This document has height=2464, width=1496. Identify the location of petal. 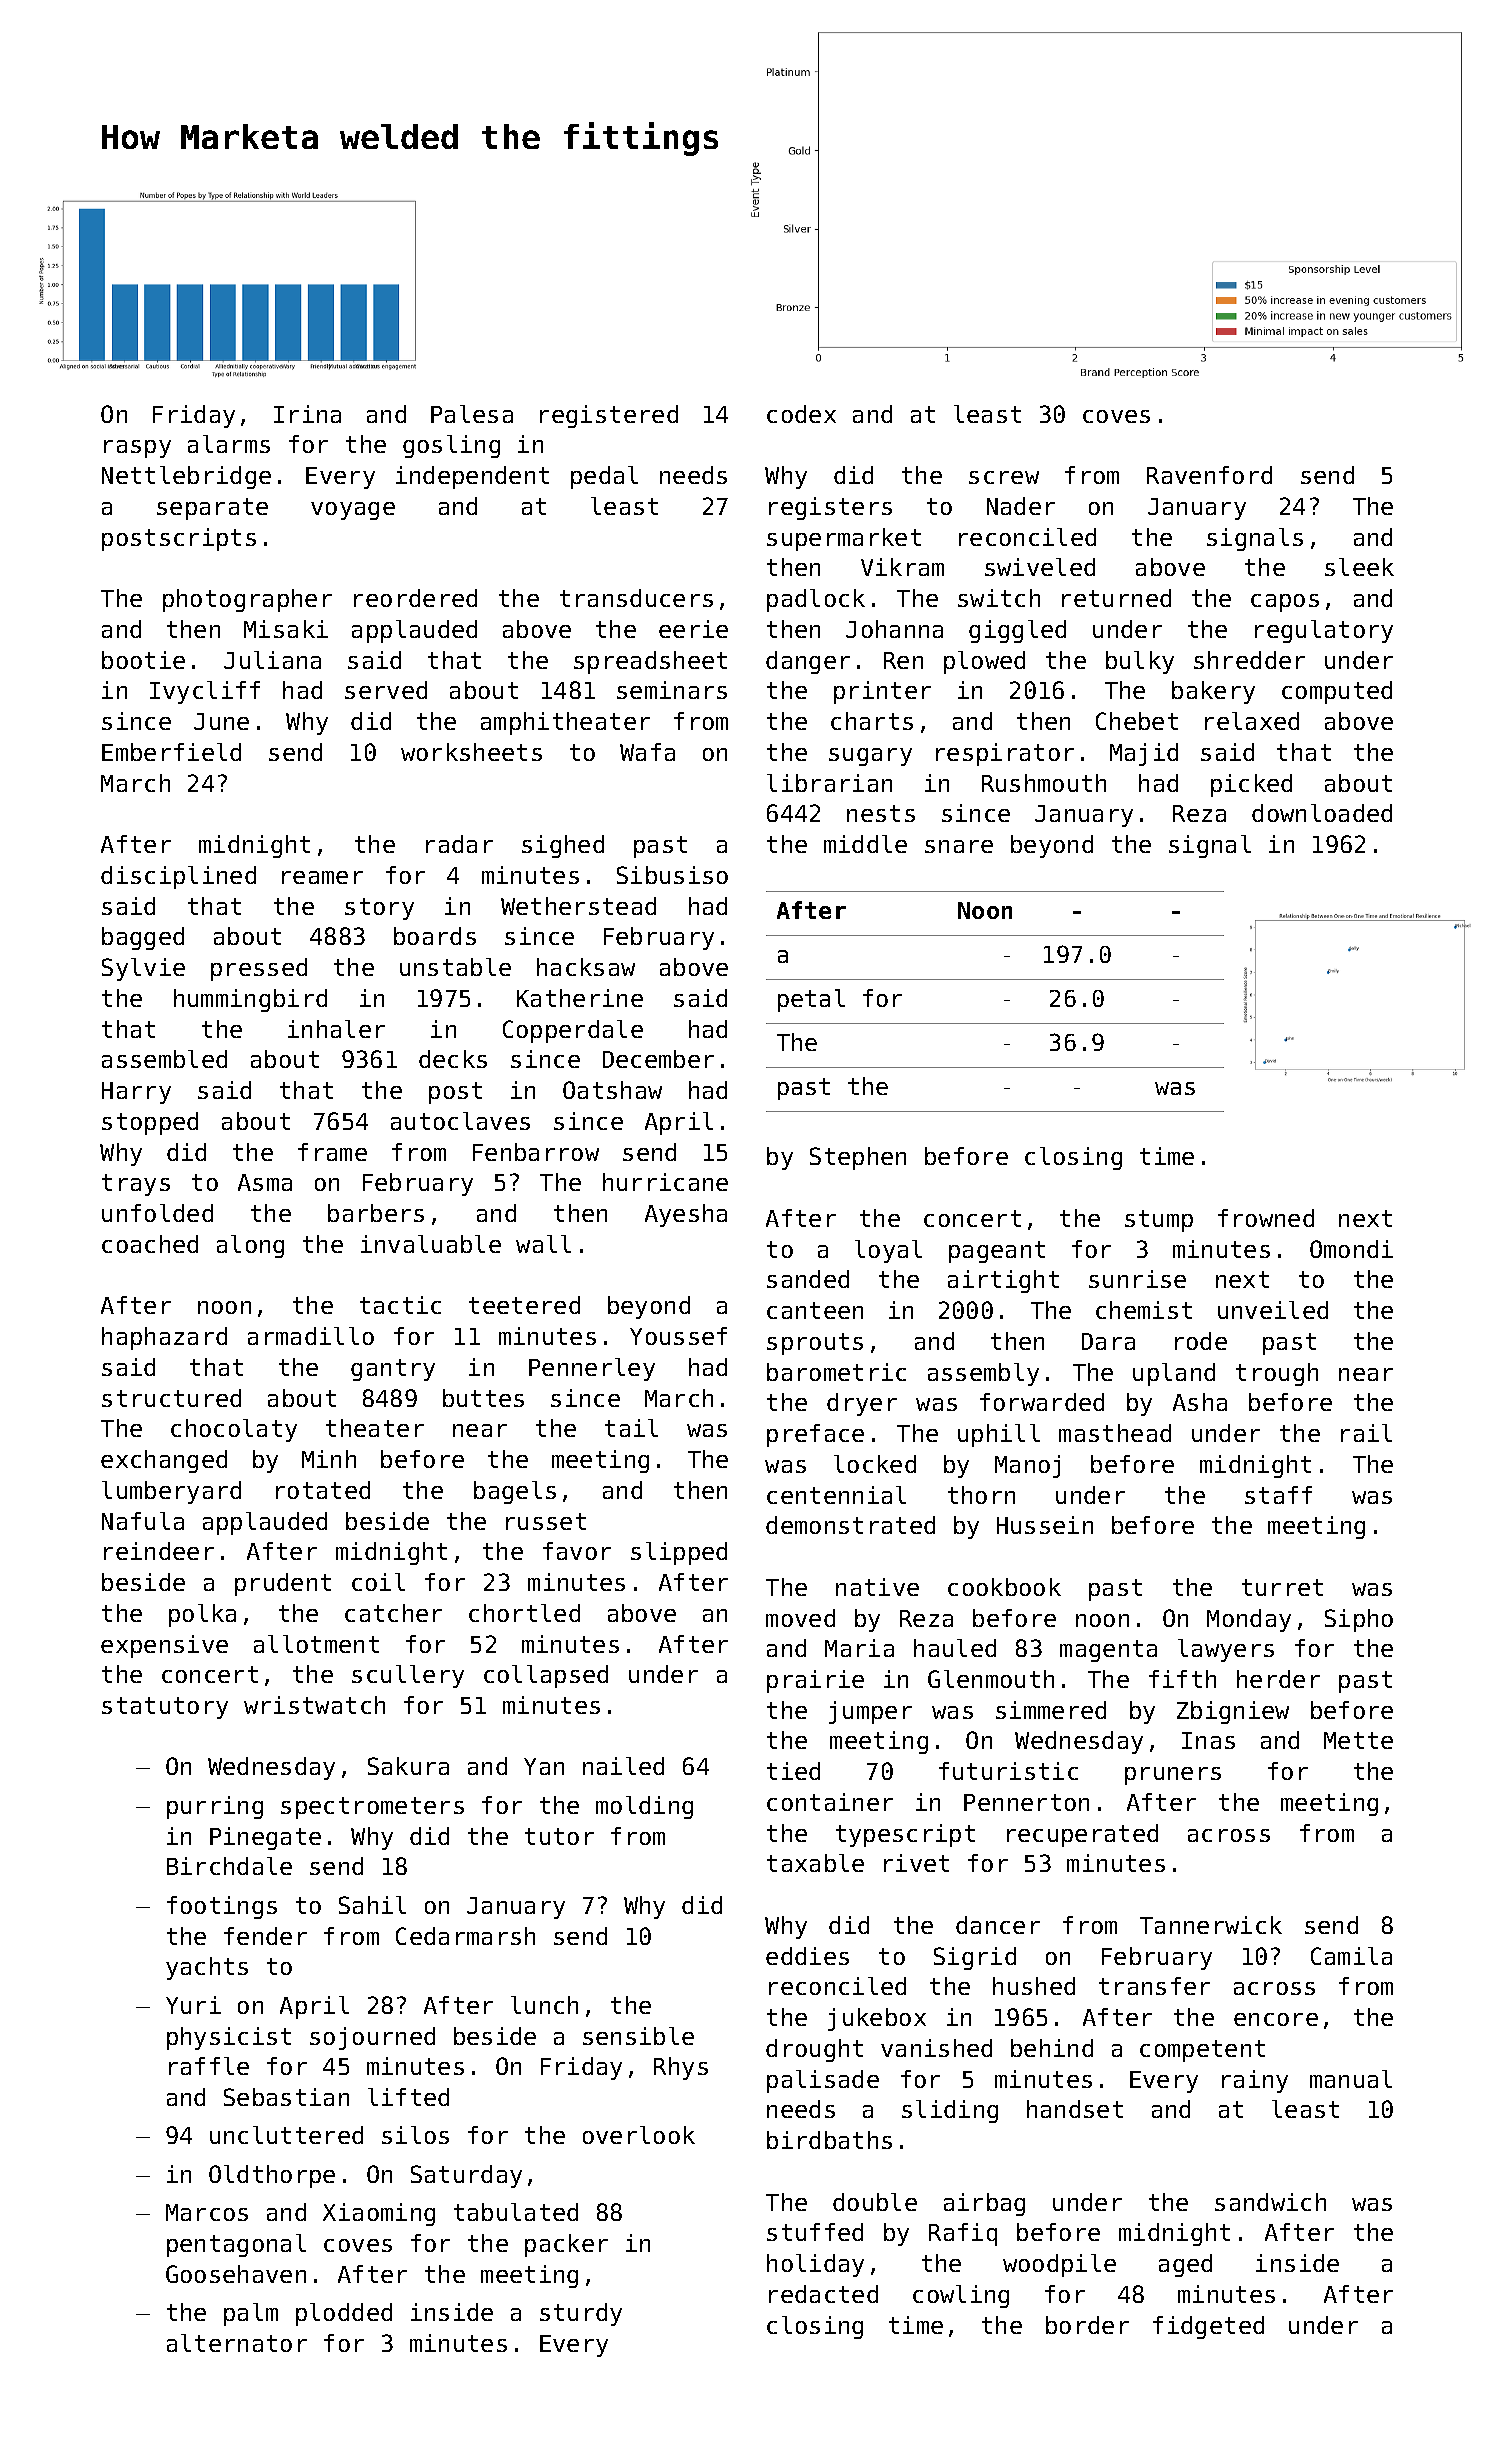
(811, 1000).
